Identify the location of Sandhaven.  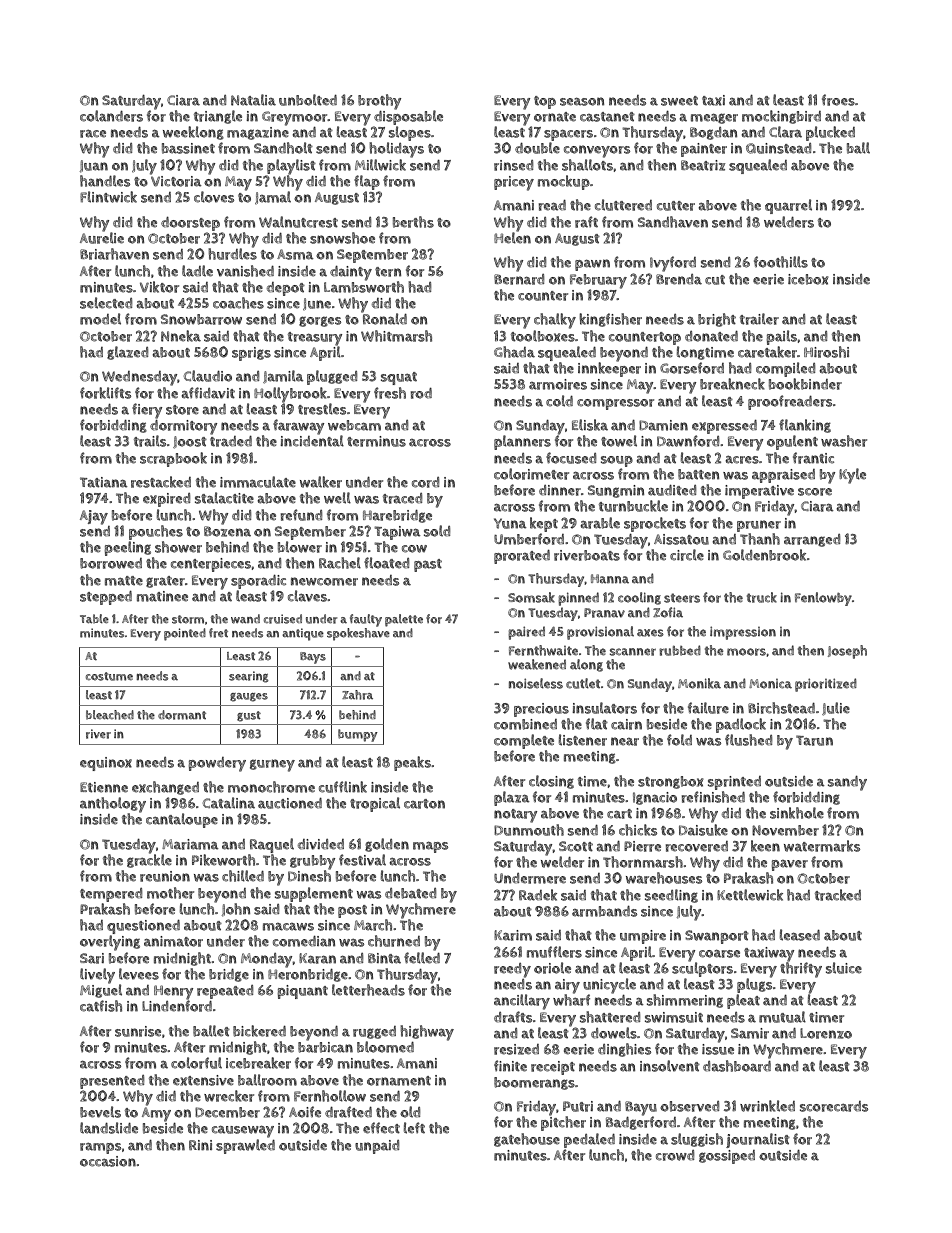
(673, 222).
